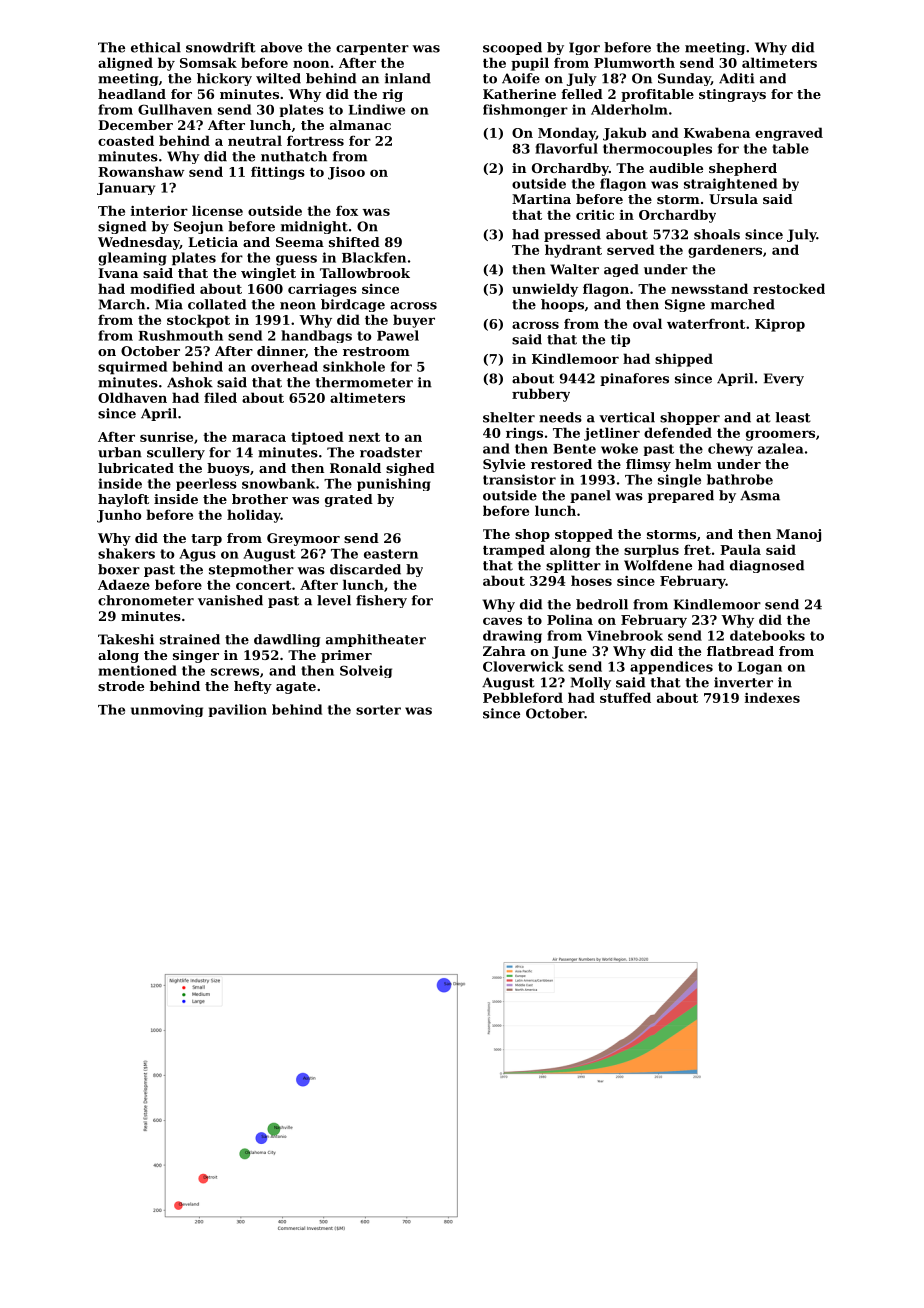 The height and width of the screenshot is (1308, 924). I want to click on unmoving, so click(167, 710).
